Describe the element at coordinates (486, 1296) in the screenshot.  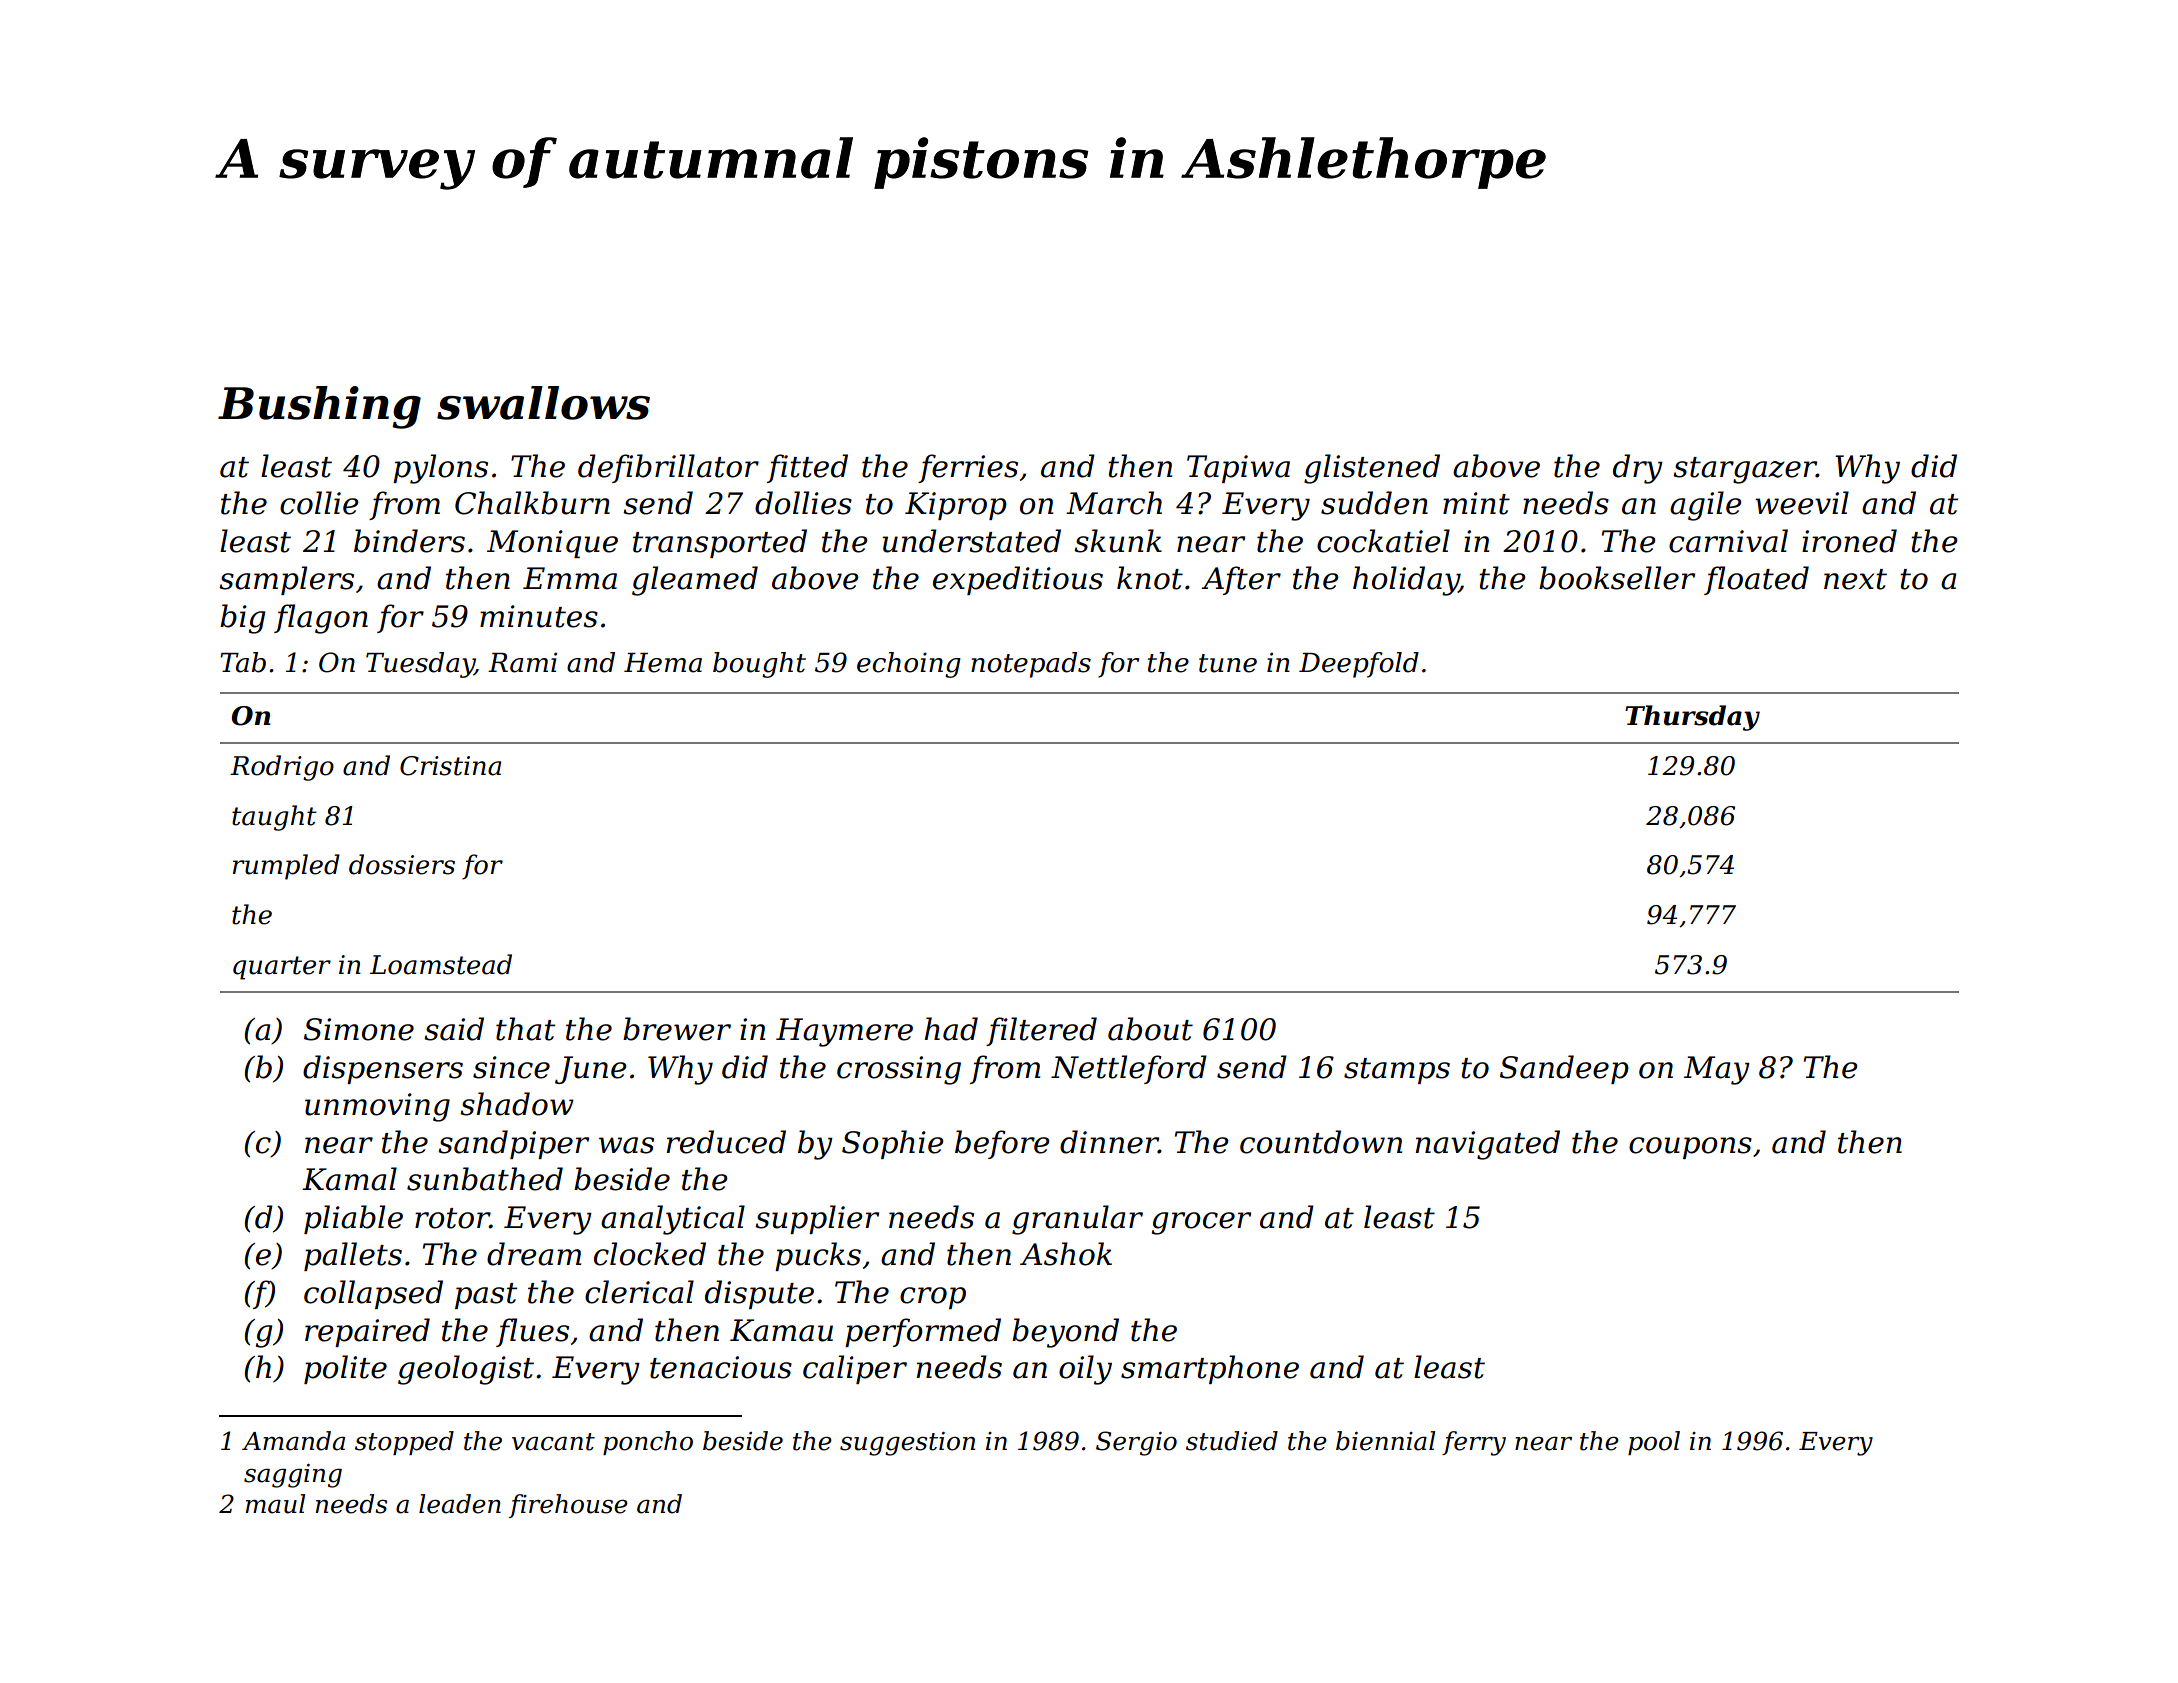
I see `past` at that location.
